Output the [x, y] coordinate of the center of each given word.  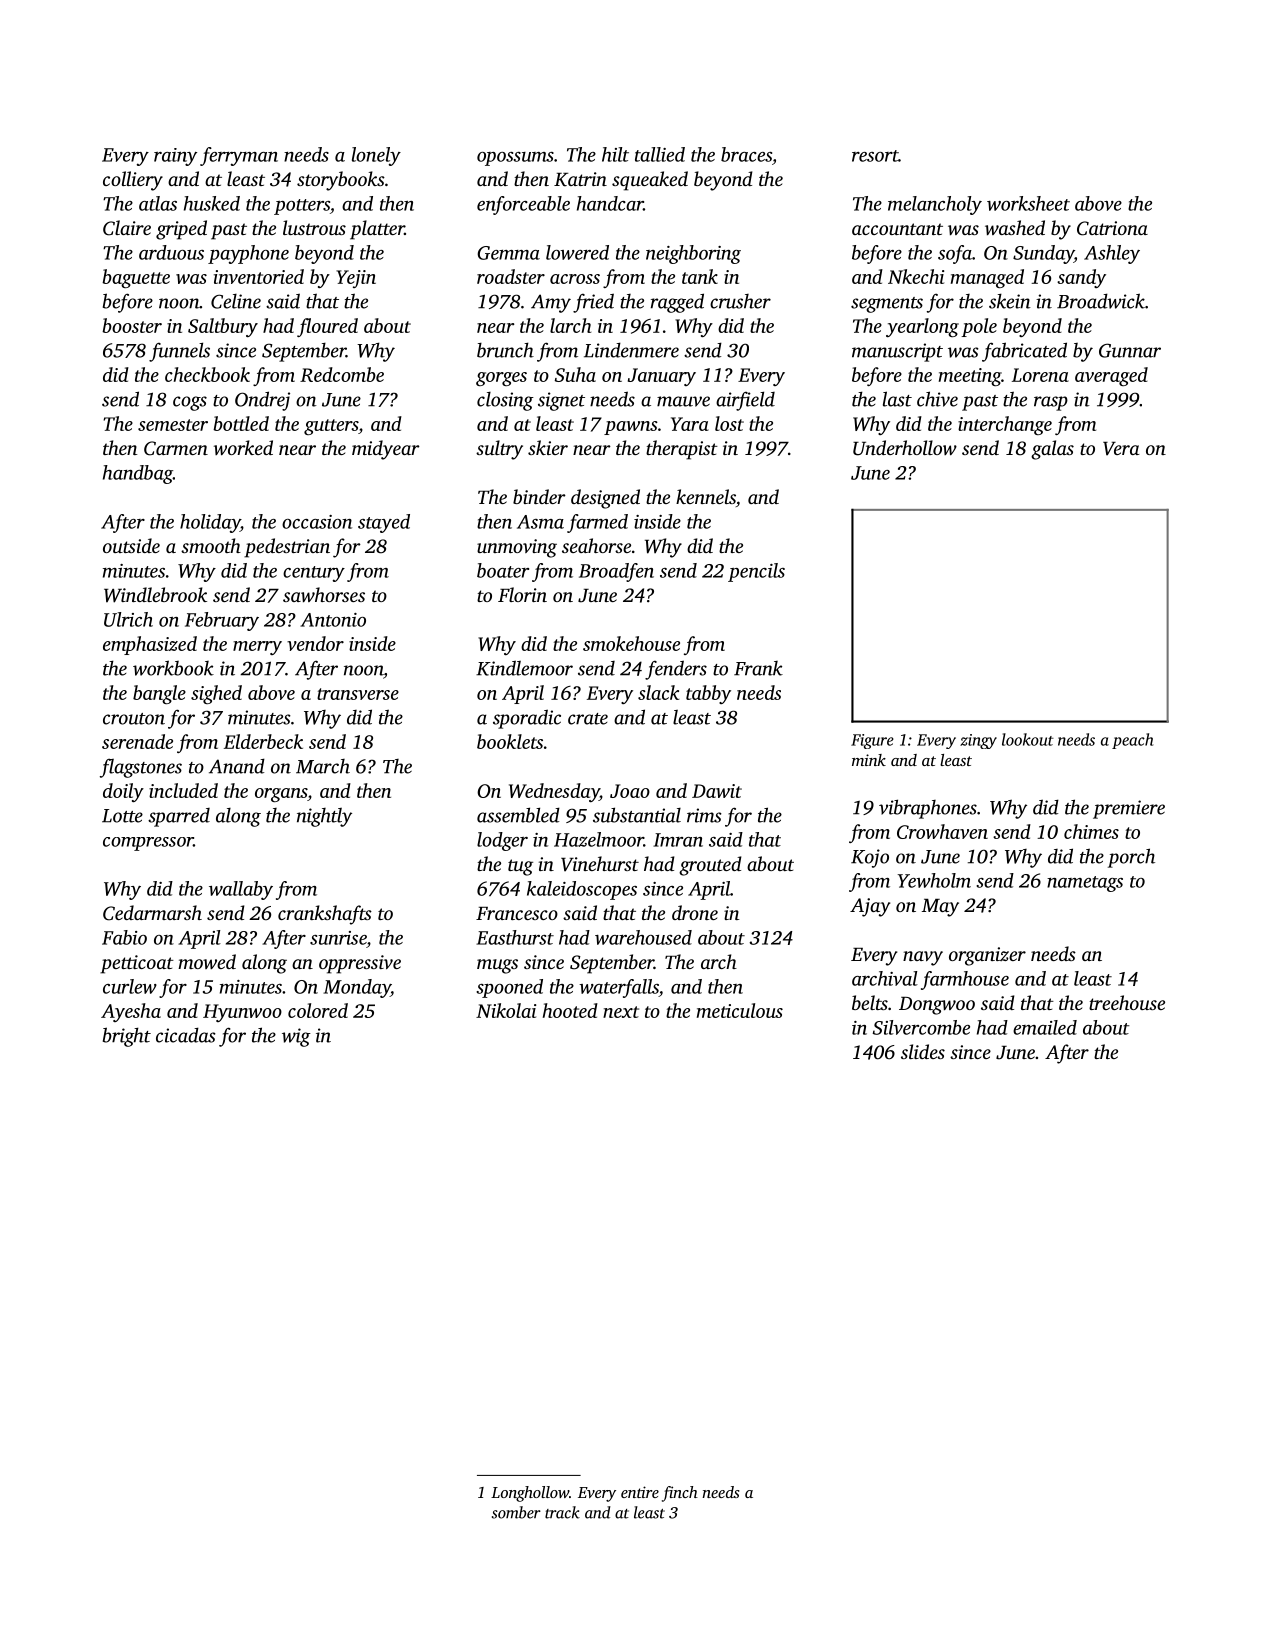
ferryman [239, 156]
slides [923, 1051]
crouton [134, 719]
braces [746, 154]
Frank [758, 668]
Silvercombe [921, 1027]
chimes [1091, 831]
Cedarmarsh [152, 913]
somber [516, 1512]
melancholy [935, 205]
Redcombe [342, 374]
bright [127, 1037]
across [575, 279]
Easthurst [515, 937]
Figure [872, 741]
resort [875, 156]
